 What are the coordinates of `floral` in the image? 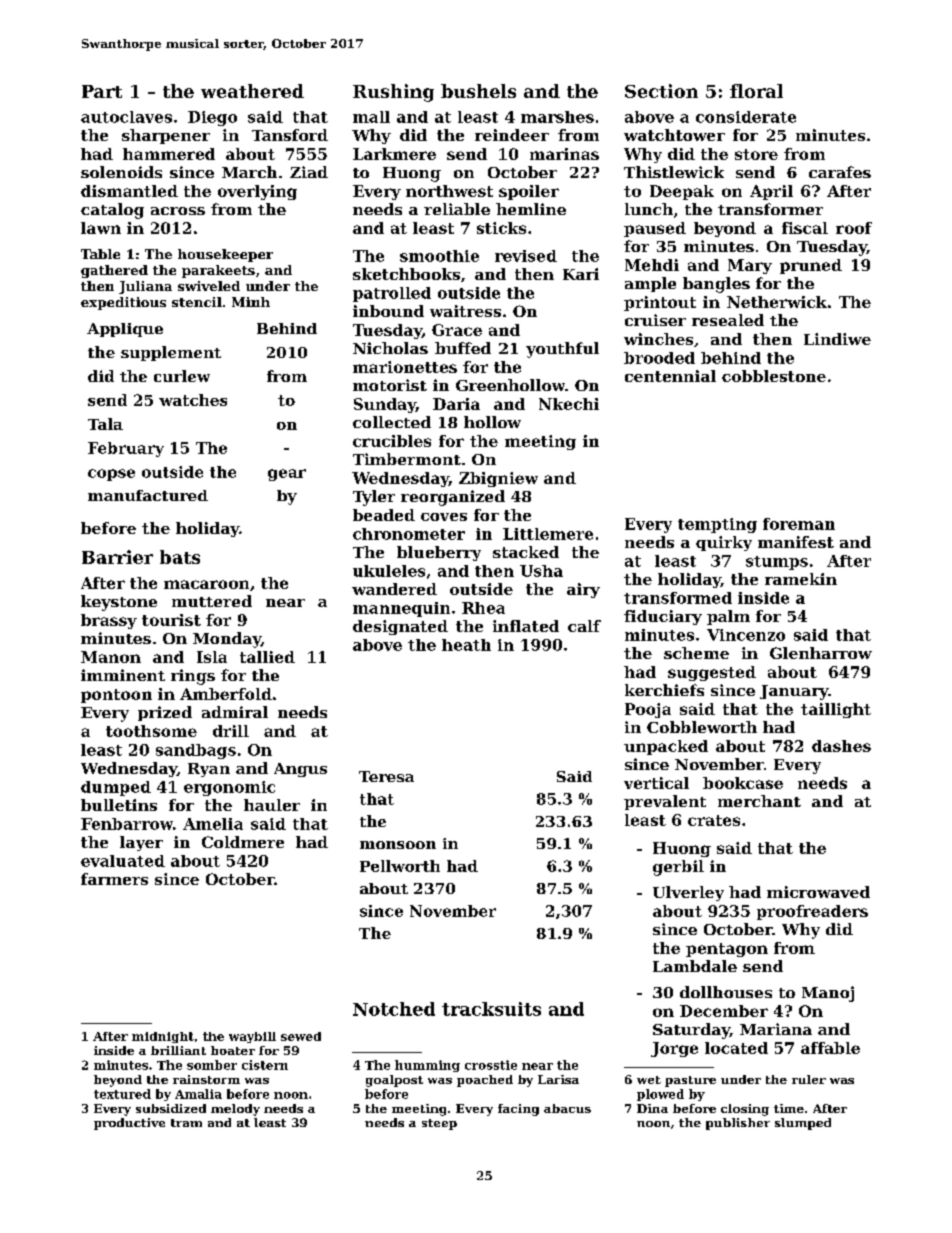 It's located at (756, 91).
